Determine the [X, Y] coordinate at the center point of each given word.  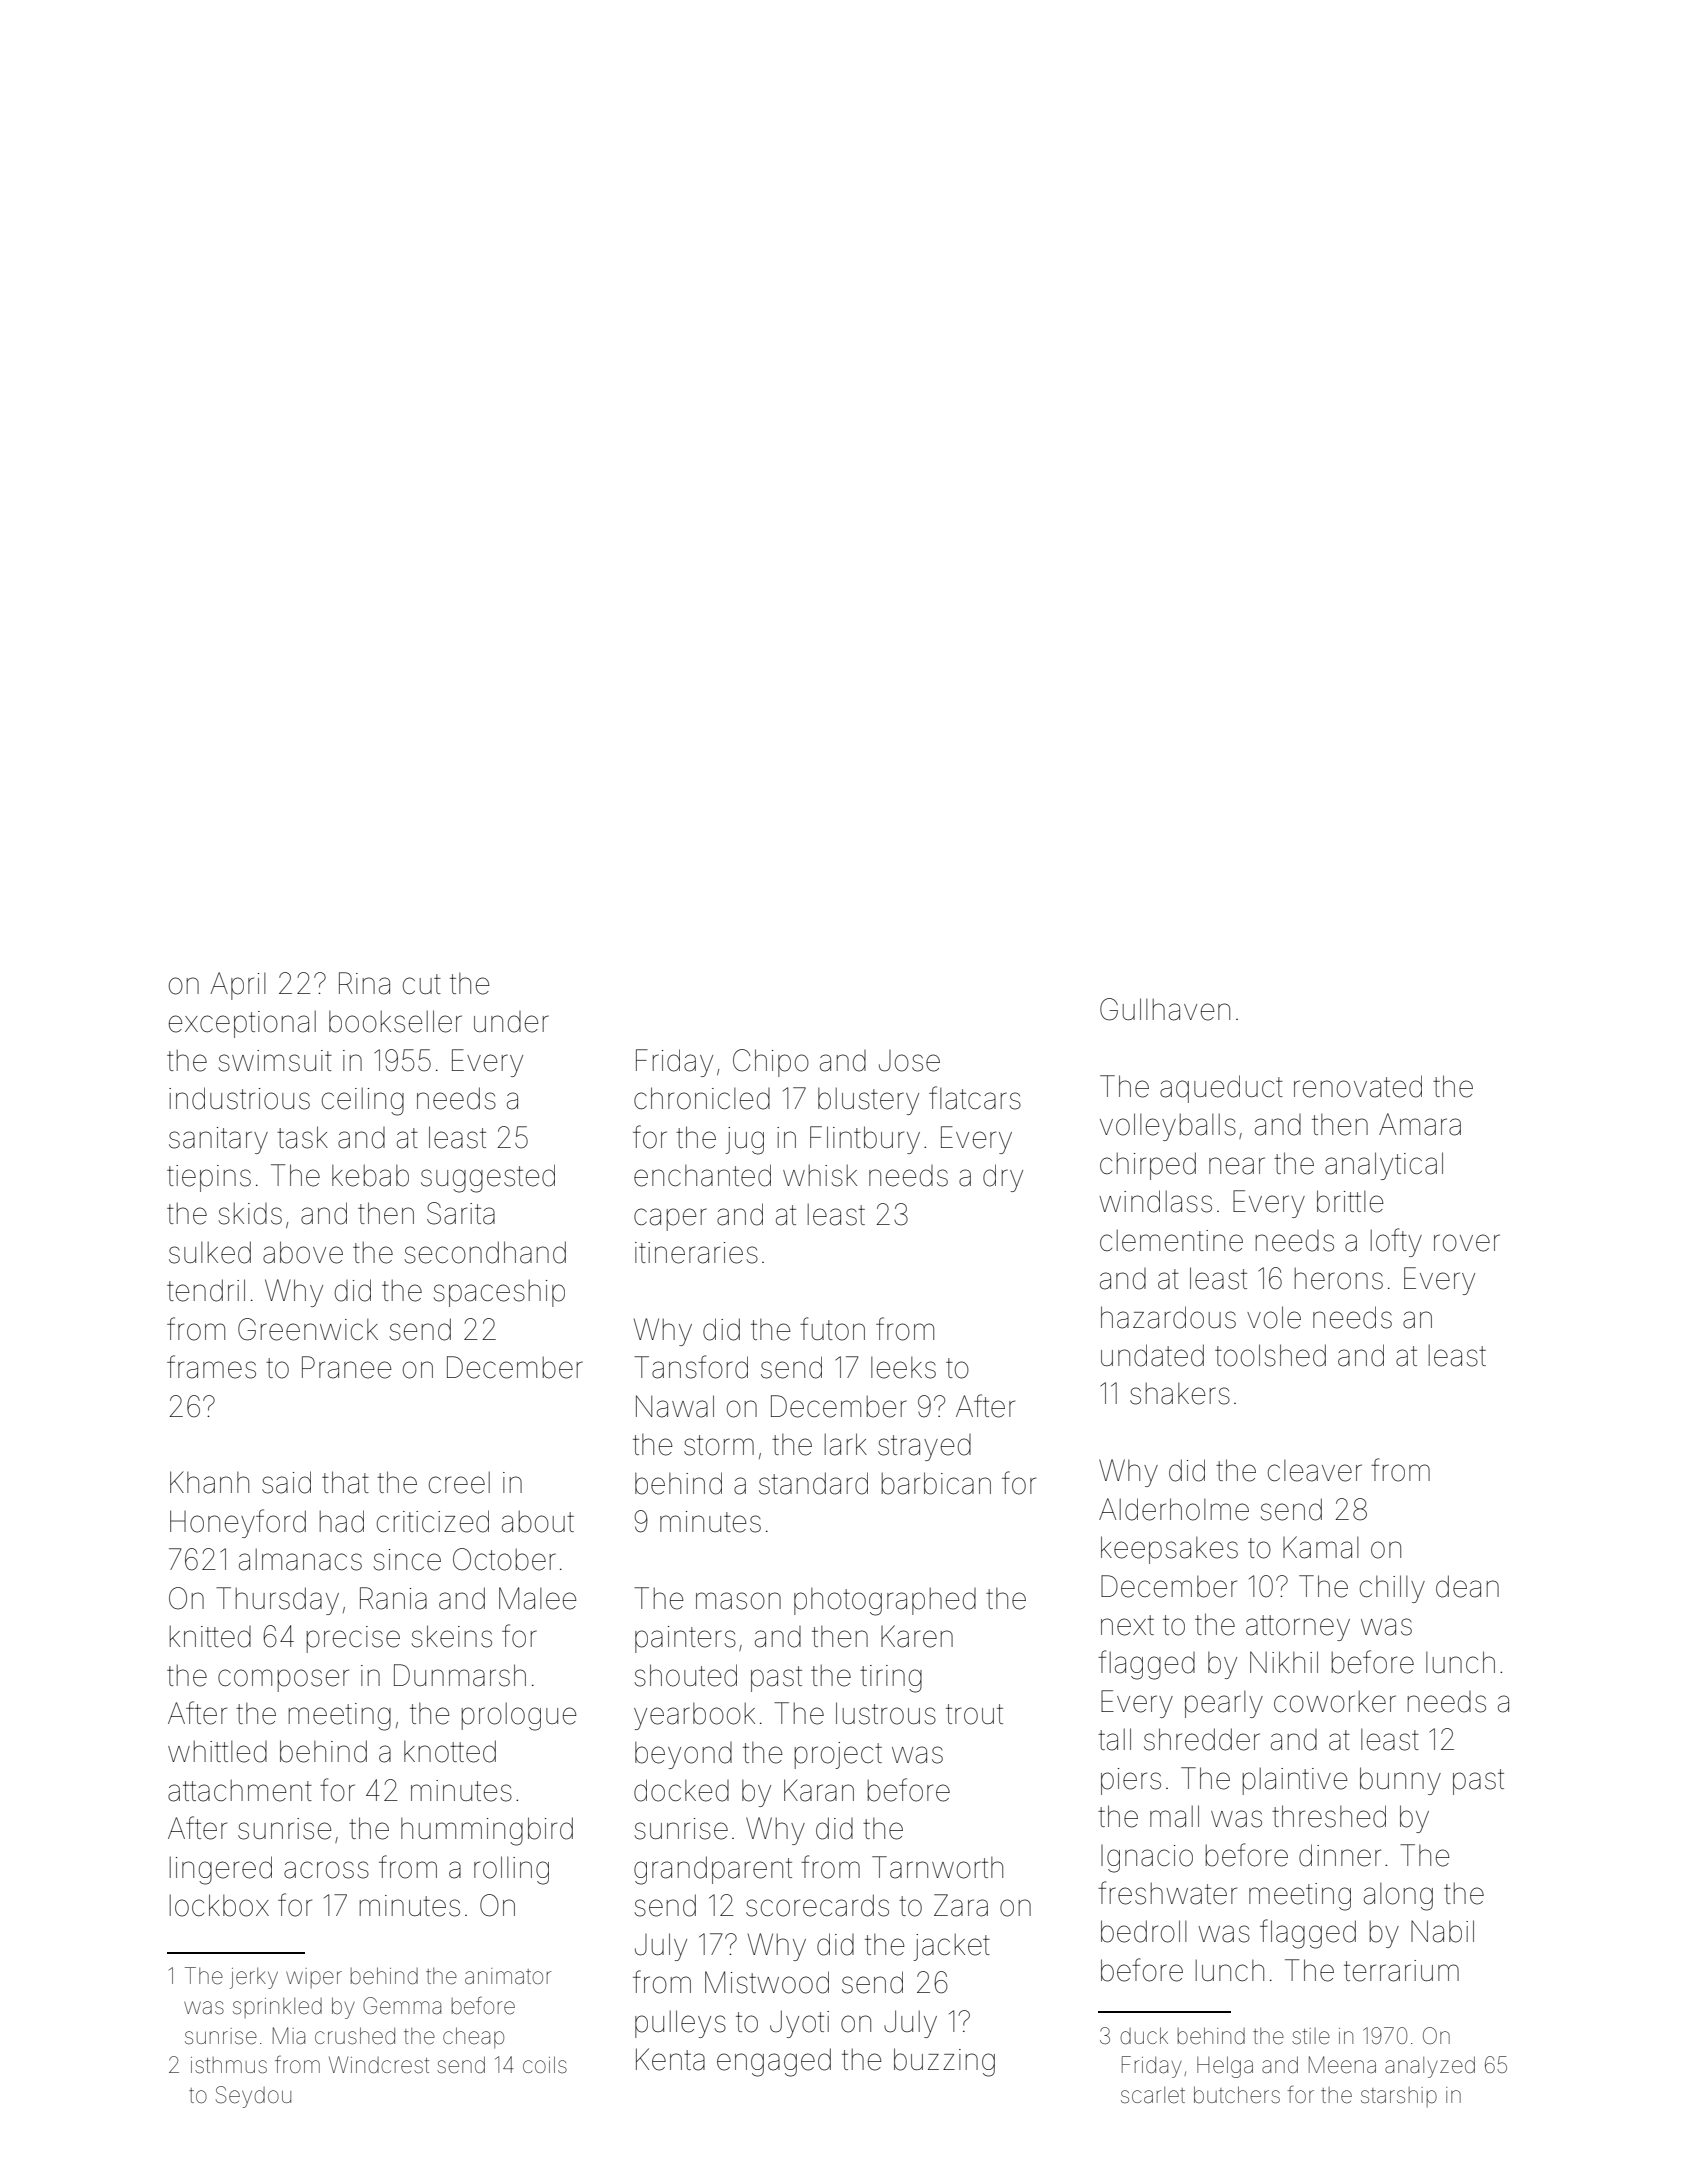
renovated [1358, 1086]
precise [353, 1639]
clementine [1171, 1240]
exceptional [242, 1024]
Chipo [771, 1063]
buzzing [944, 2062]
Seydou [253, 2097]
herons [1339, 1278]
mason [738, 1601]
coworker [1335, 1701]
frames [211, 1367]
